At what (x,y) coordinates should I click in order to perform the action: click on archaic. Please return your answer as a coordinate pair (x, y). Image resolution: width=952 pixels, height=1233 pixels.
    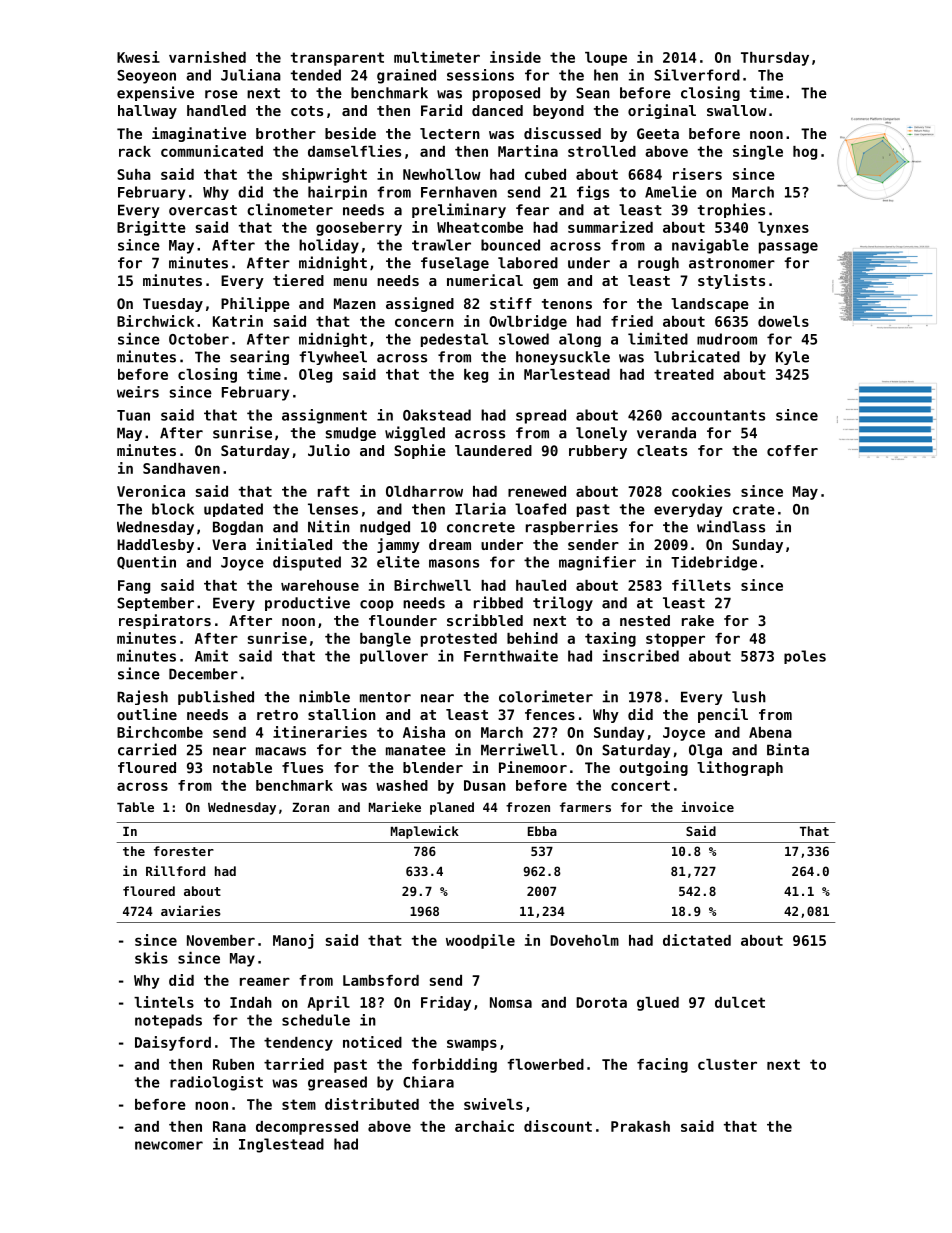
    Looking at the image, I should click on (484, 1126).
